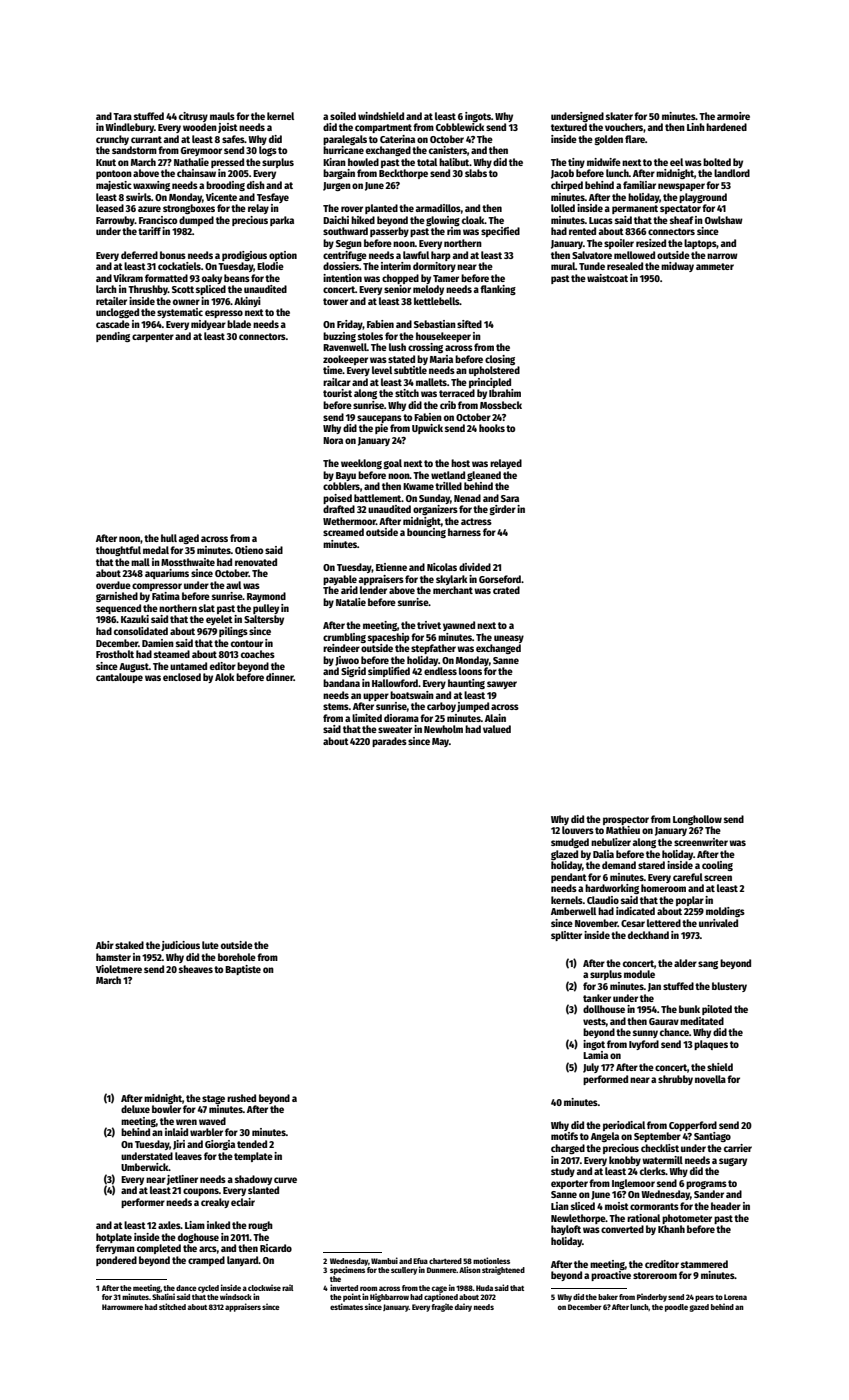 This screenshot has width=849, height=1400. What do you see at coordinates (349, 590) in the screenshot?
I see `arid` at bounding box center [349, 590].
